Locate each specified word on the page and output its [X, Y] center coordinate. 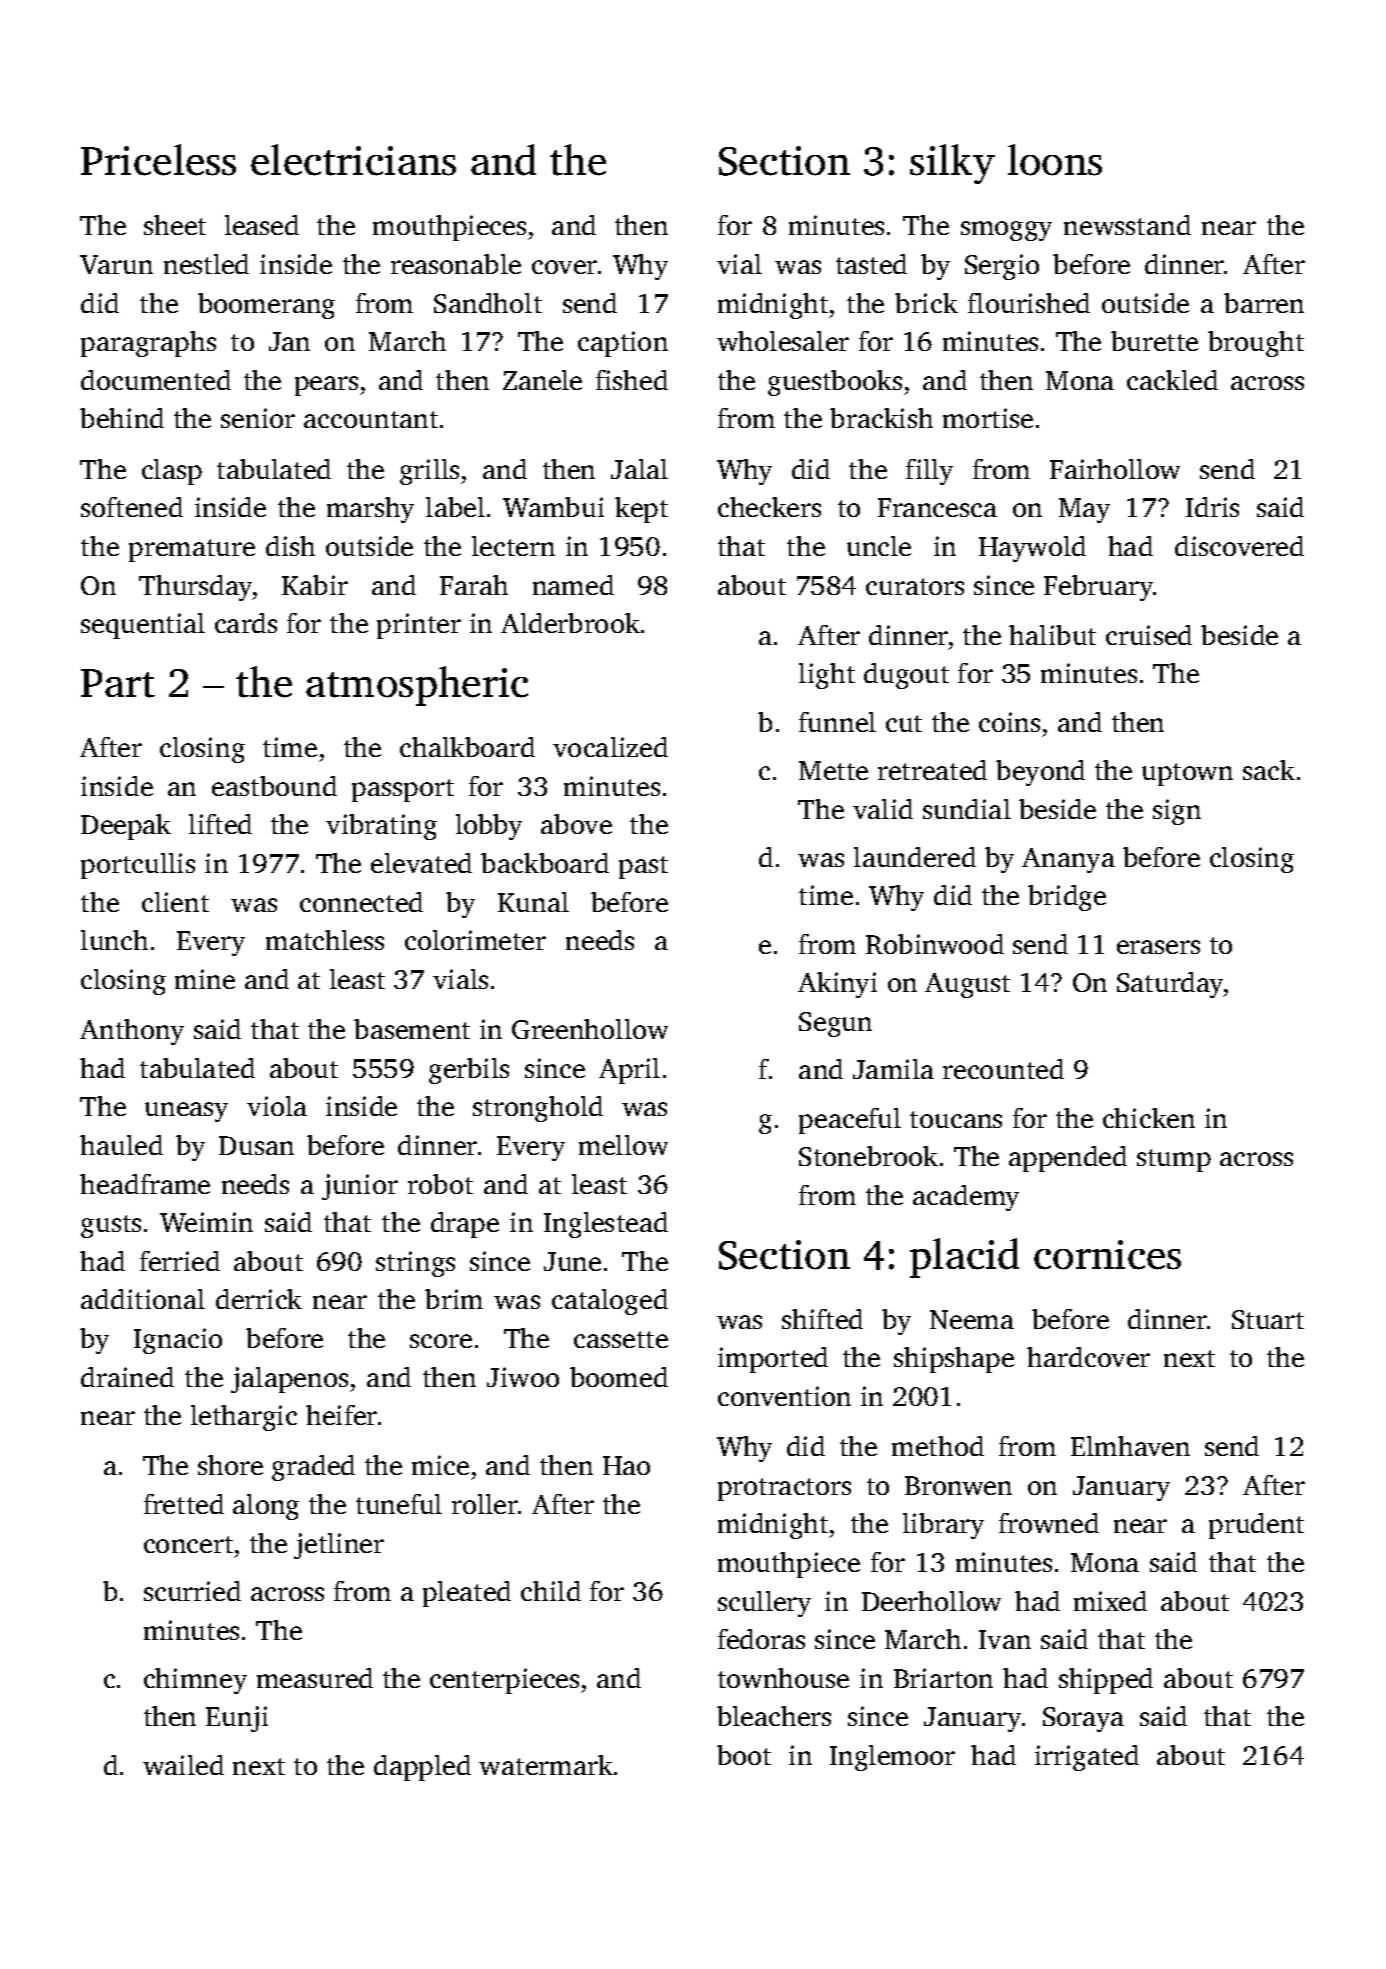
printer [419, 626]
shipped [1106, 1681]
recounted [1003, 1069]
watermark [546, 1765]
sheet [175, 225]
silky [952, 164]
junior [360, 1187]
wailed [183, 1765]
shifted [822, 1319]
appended [1068, 1159]
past [643, 867]
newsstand [1127, 225]
